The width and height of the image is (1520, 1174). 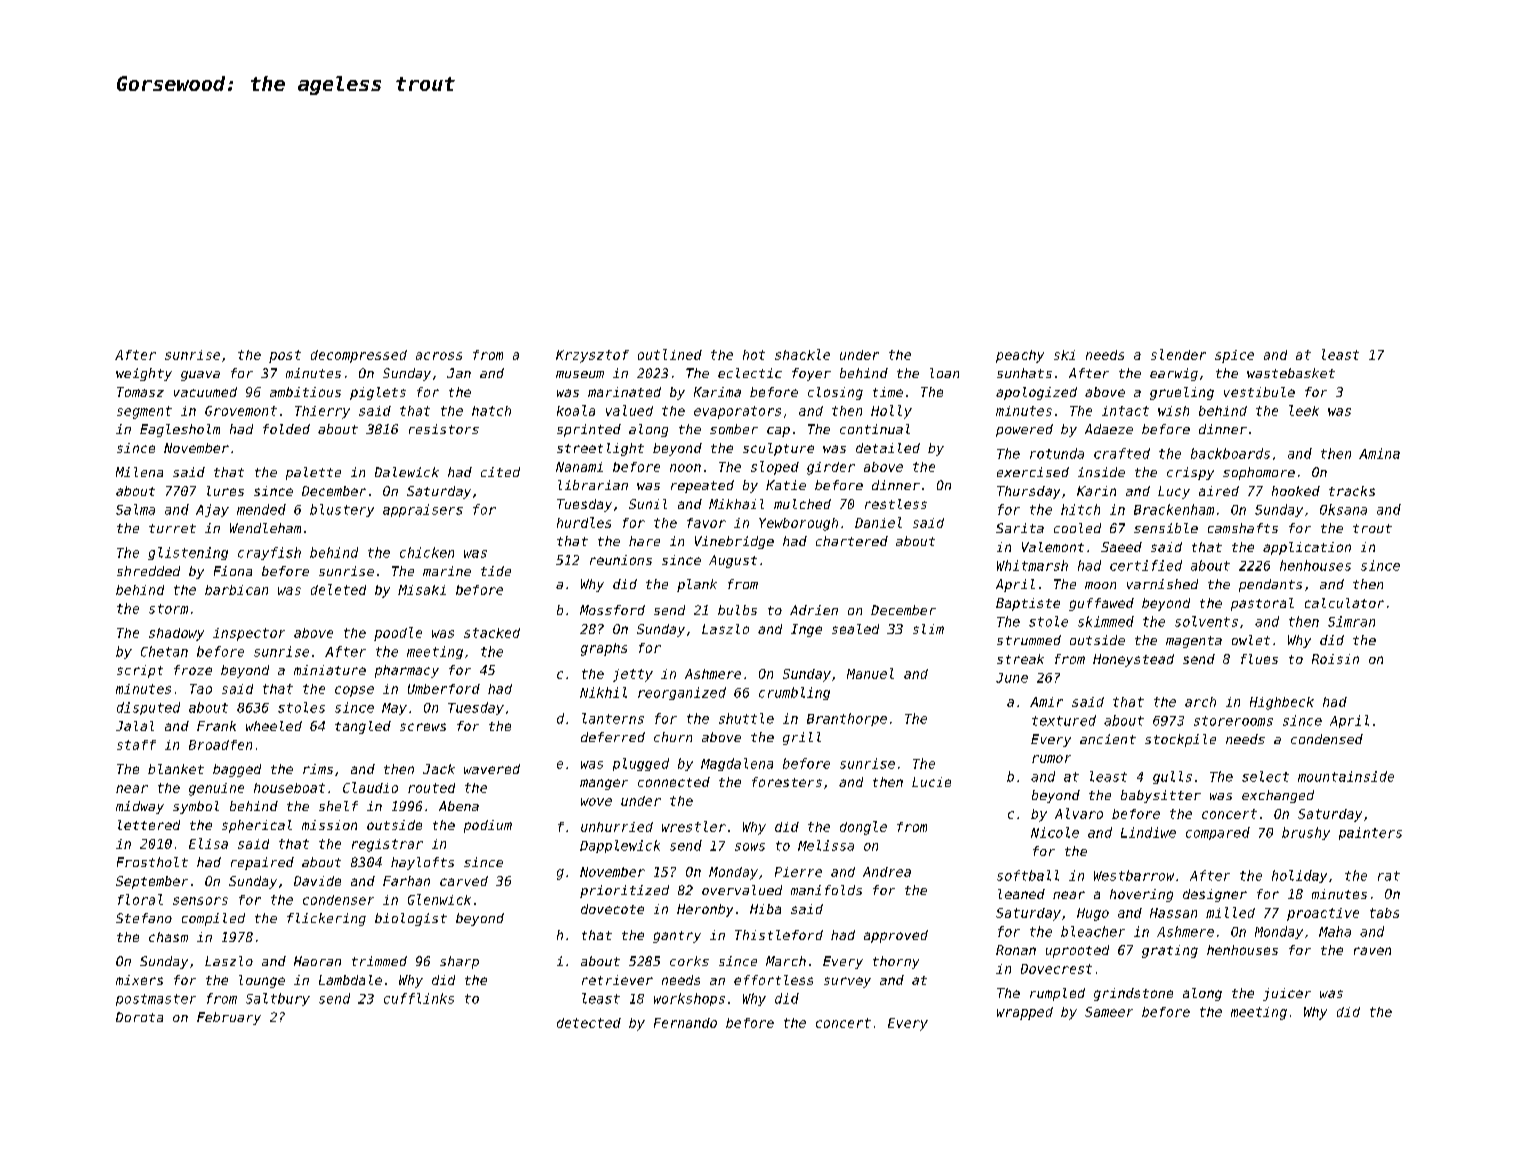 What do you see at coordinates (338, 589) in the image?
I see `deleted` at bounding box center [338, 589].
